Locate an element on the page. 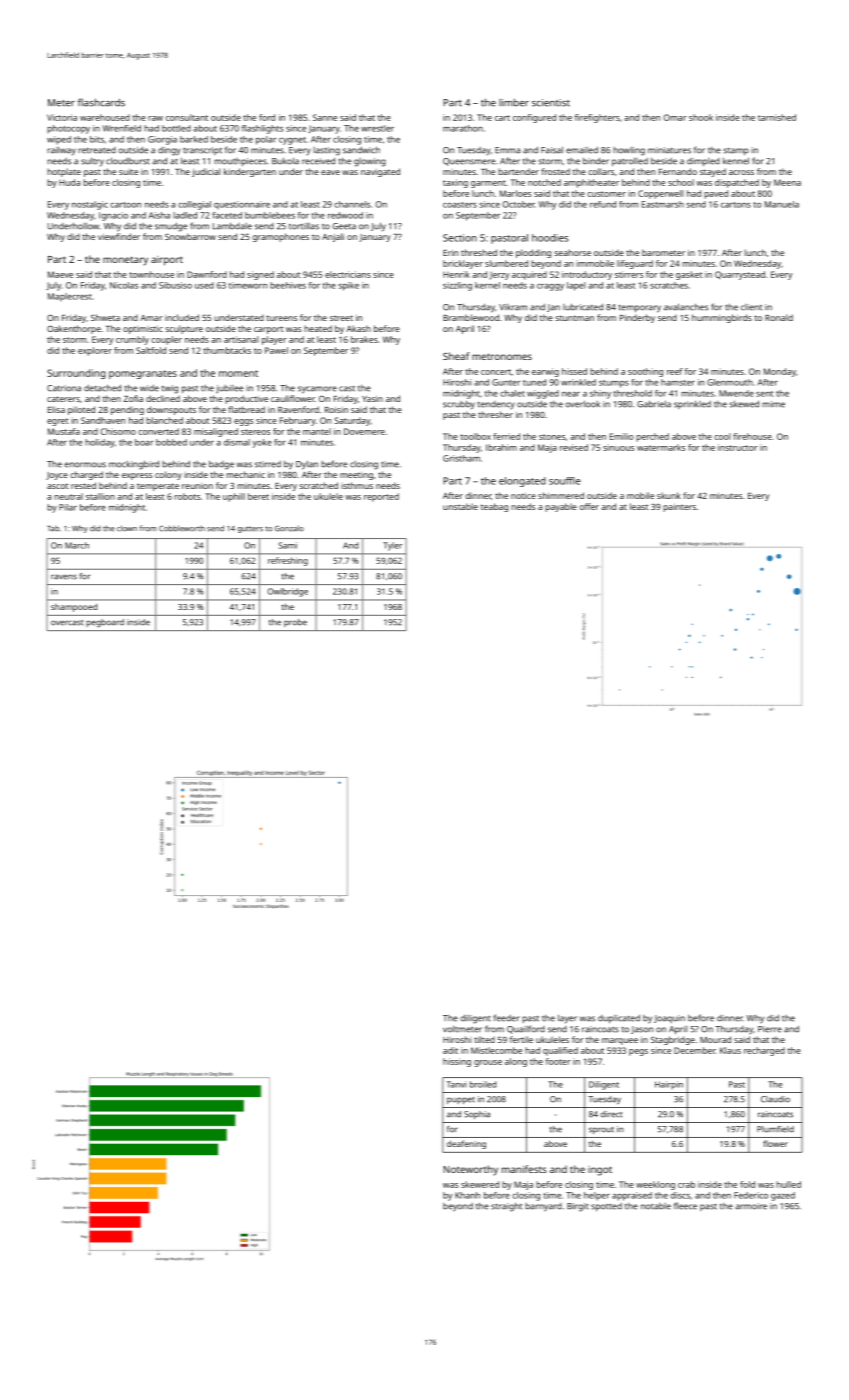 The height and width of the page is (1400, 849). Pierre is located at coordinates (770, 1029).
